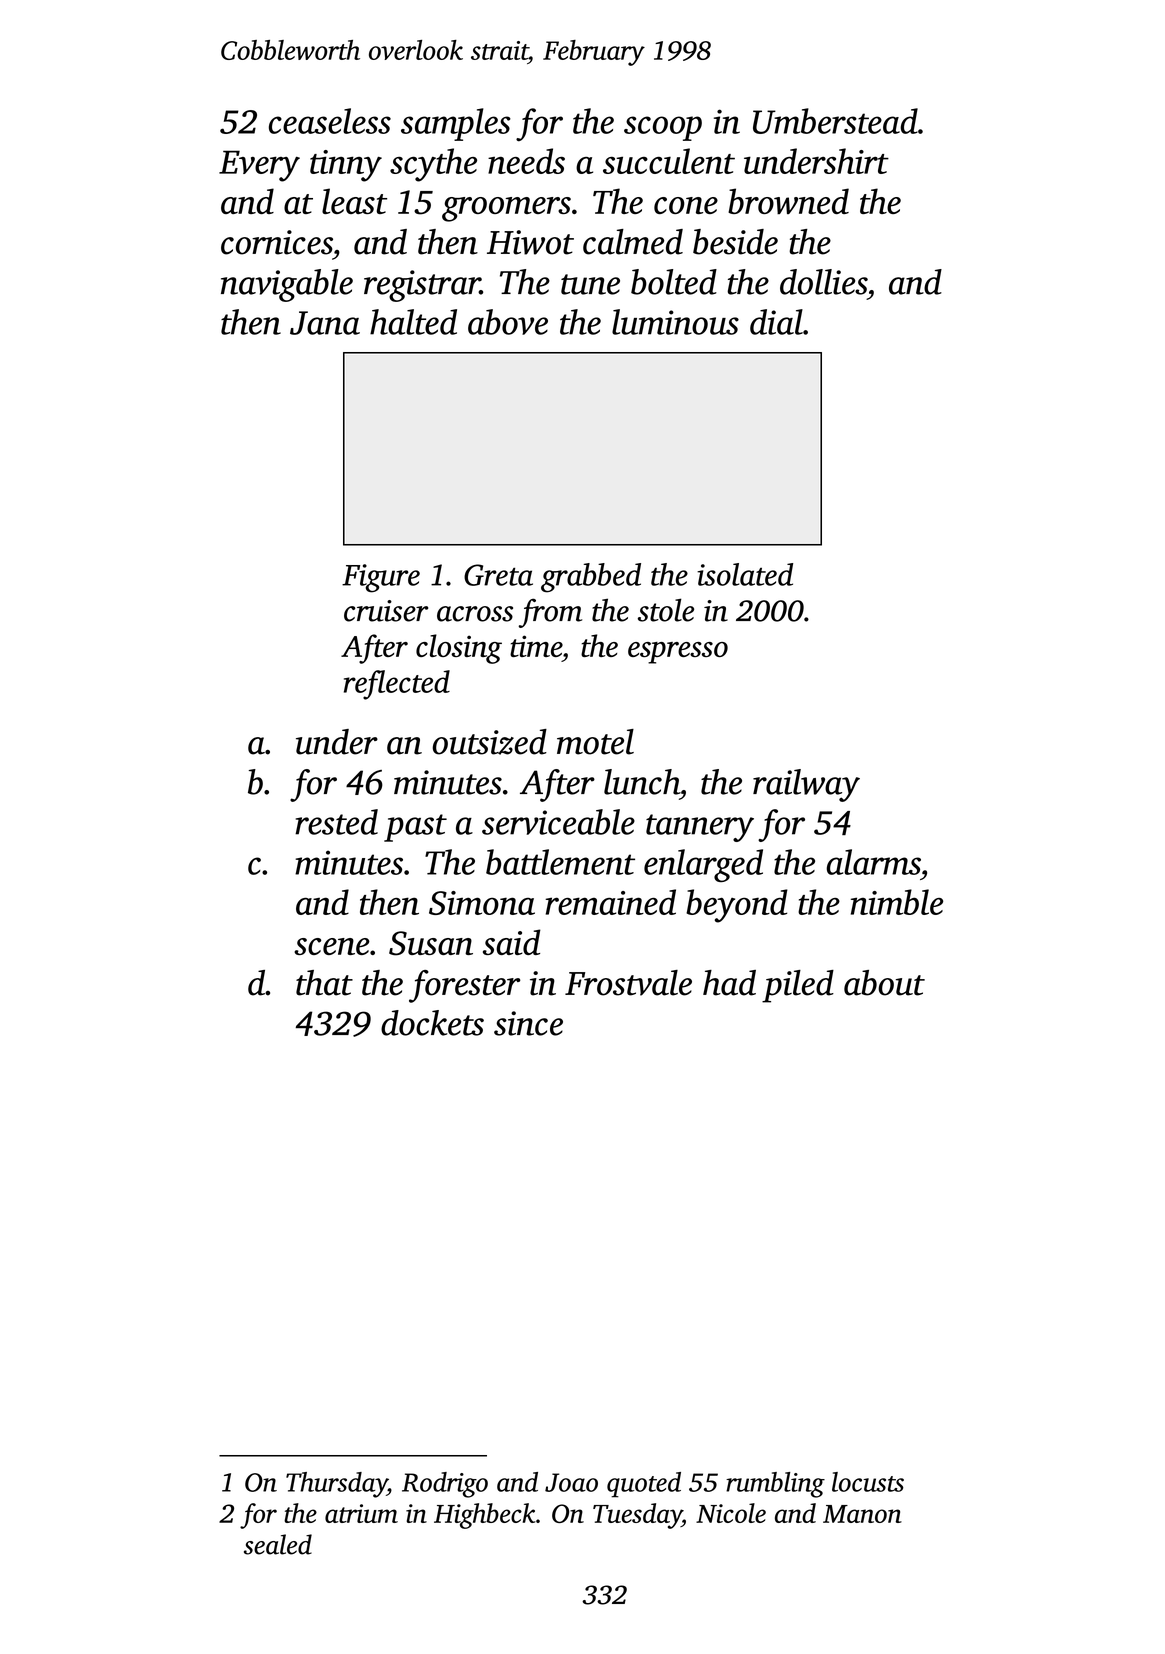 The image size is (1165, 1654). I want to click on ceaseless, so click(330, 121).
